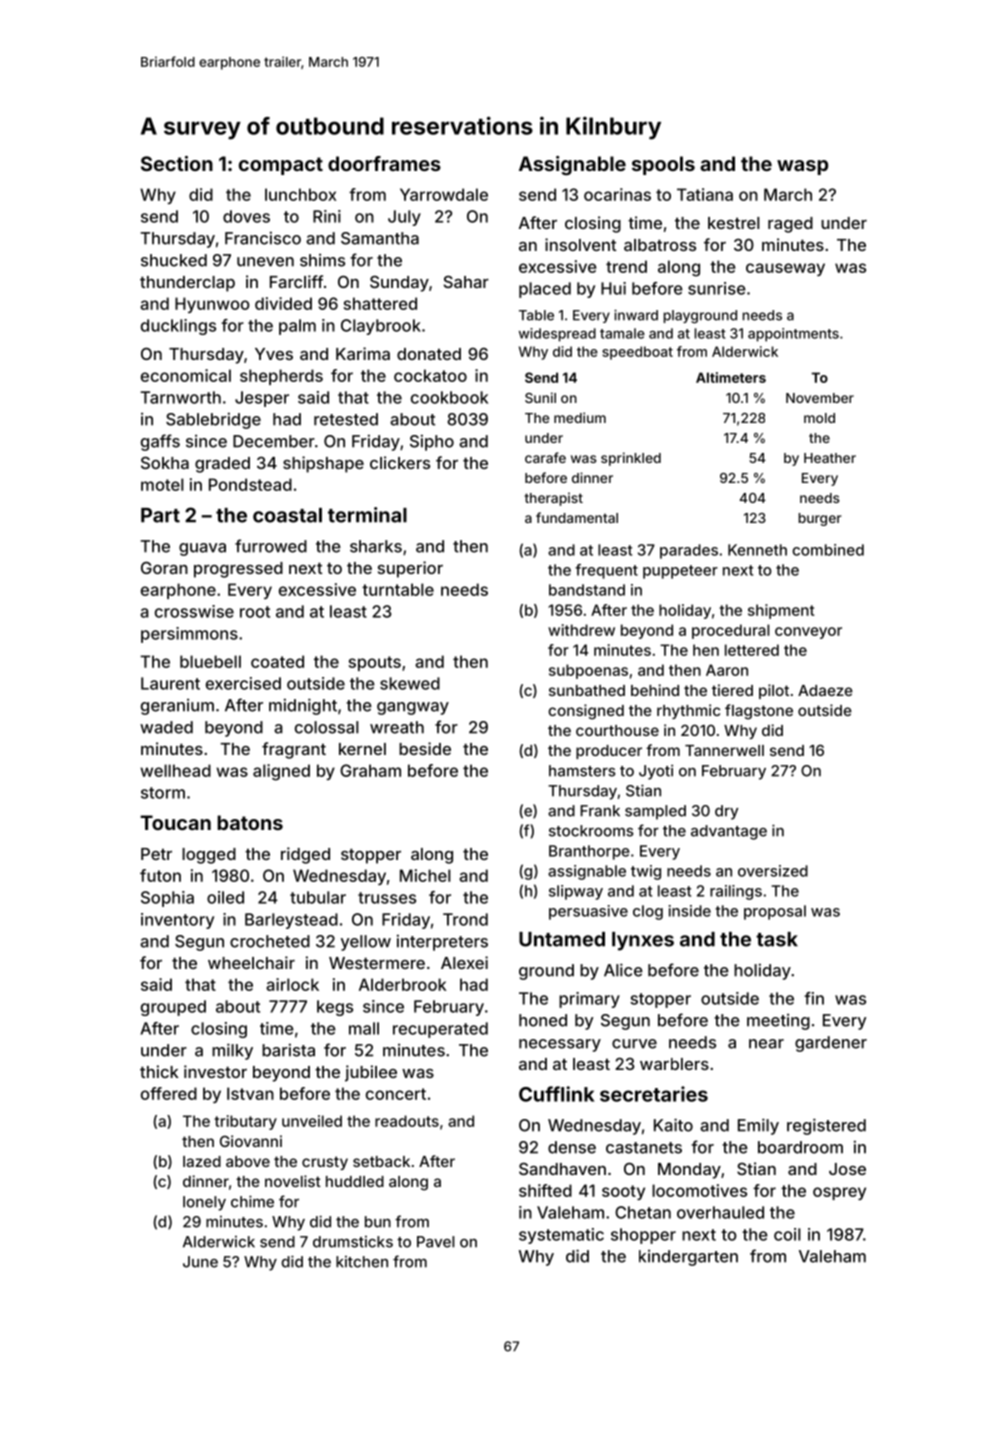 The image size is (1007, 1430). I want to click on kitchen, so click(362, 1262).
